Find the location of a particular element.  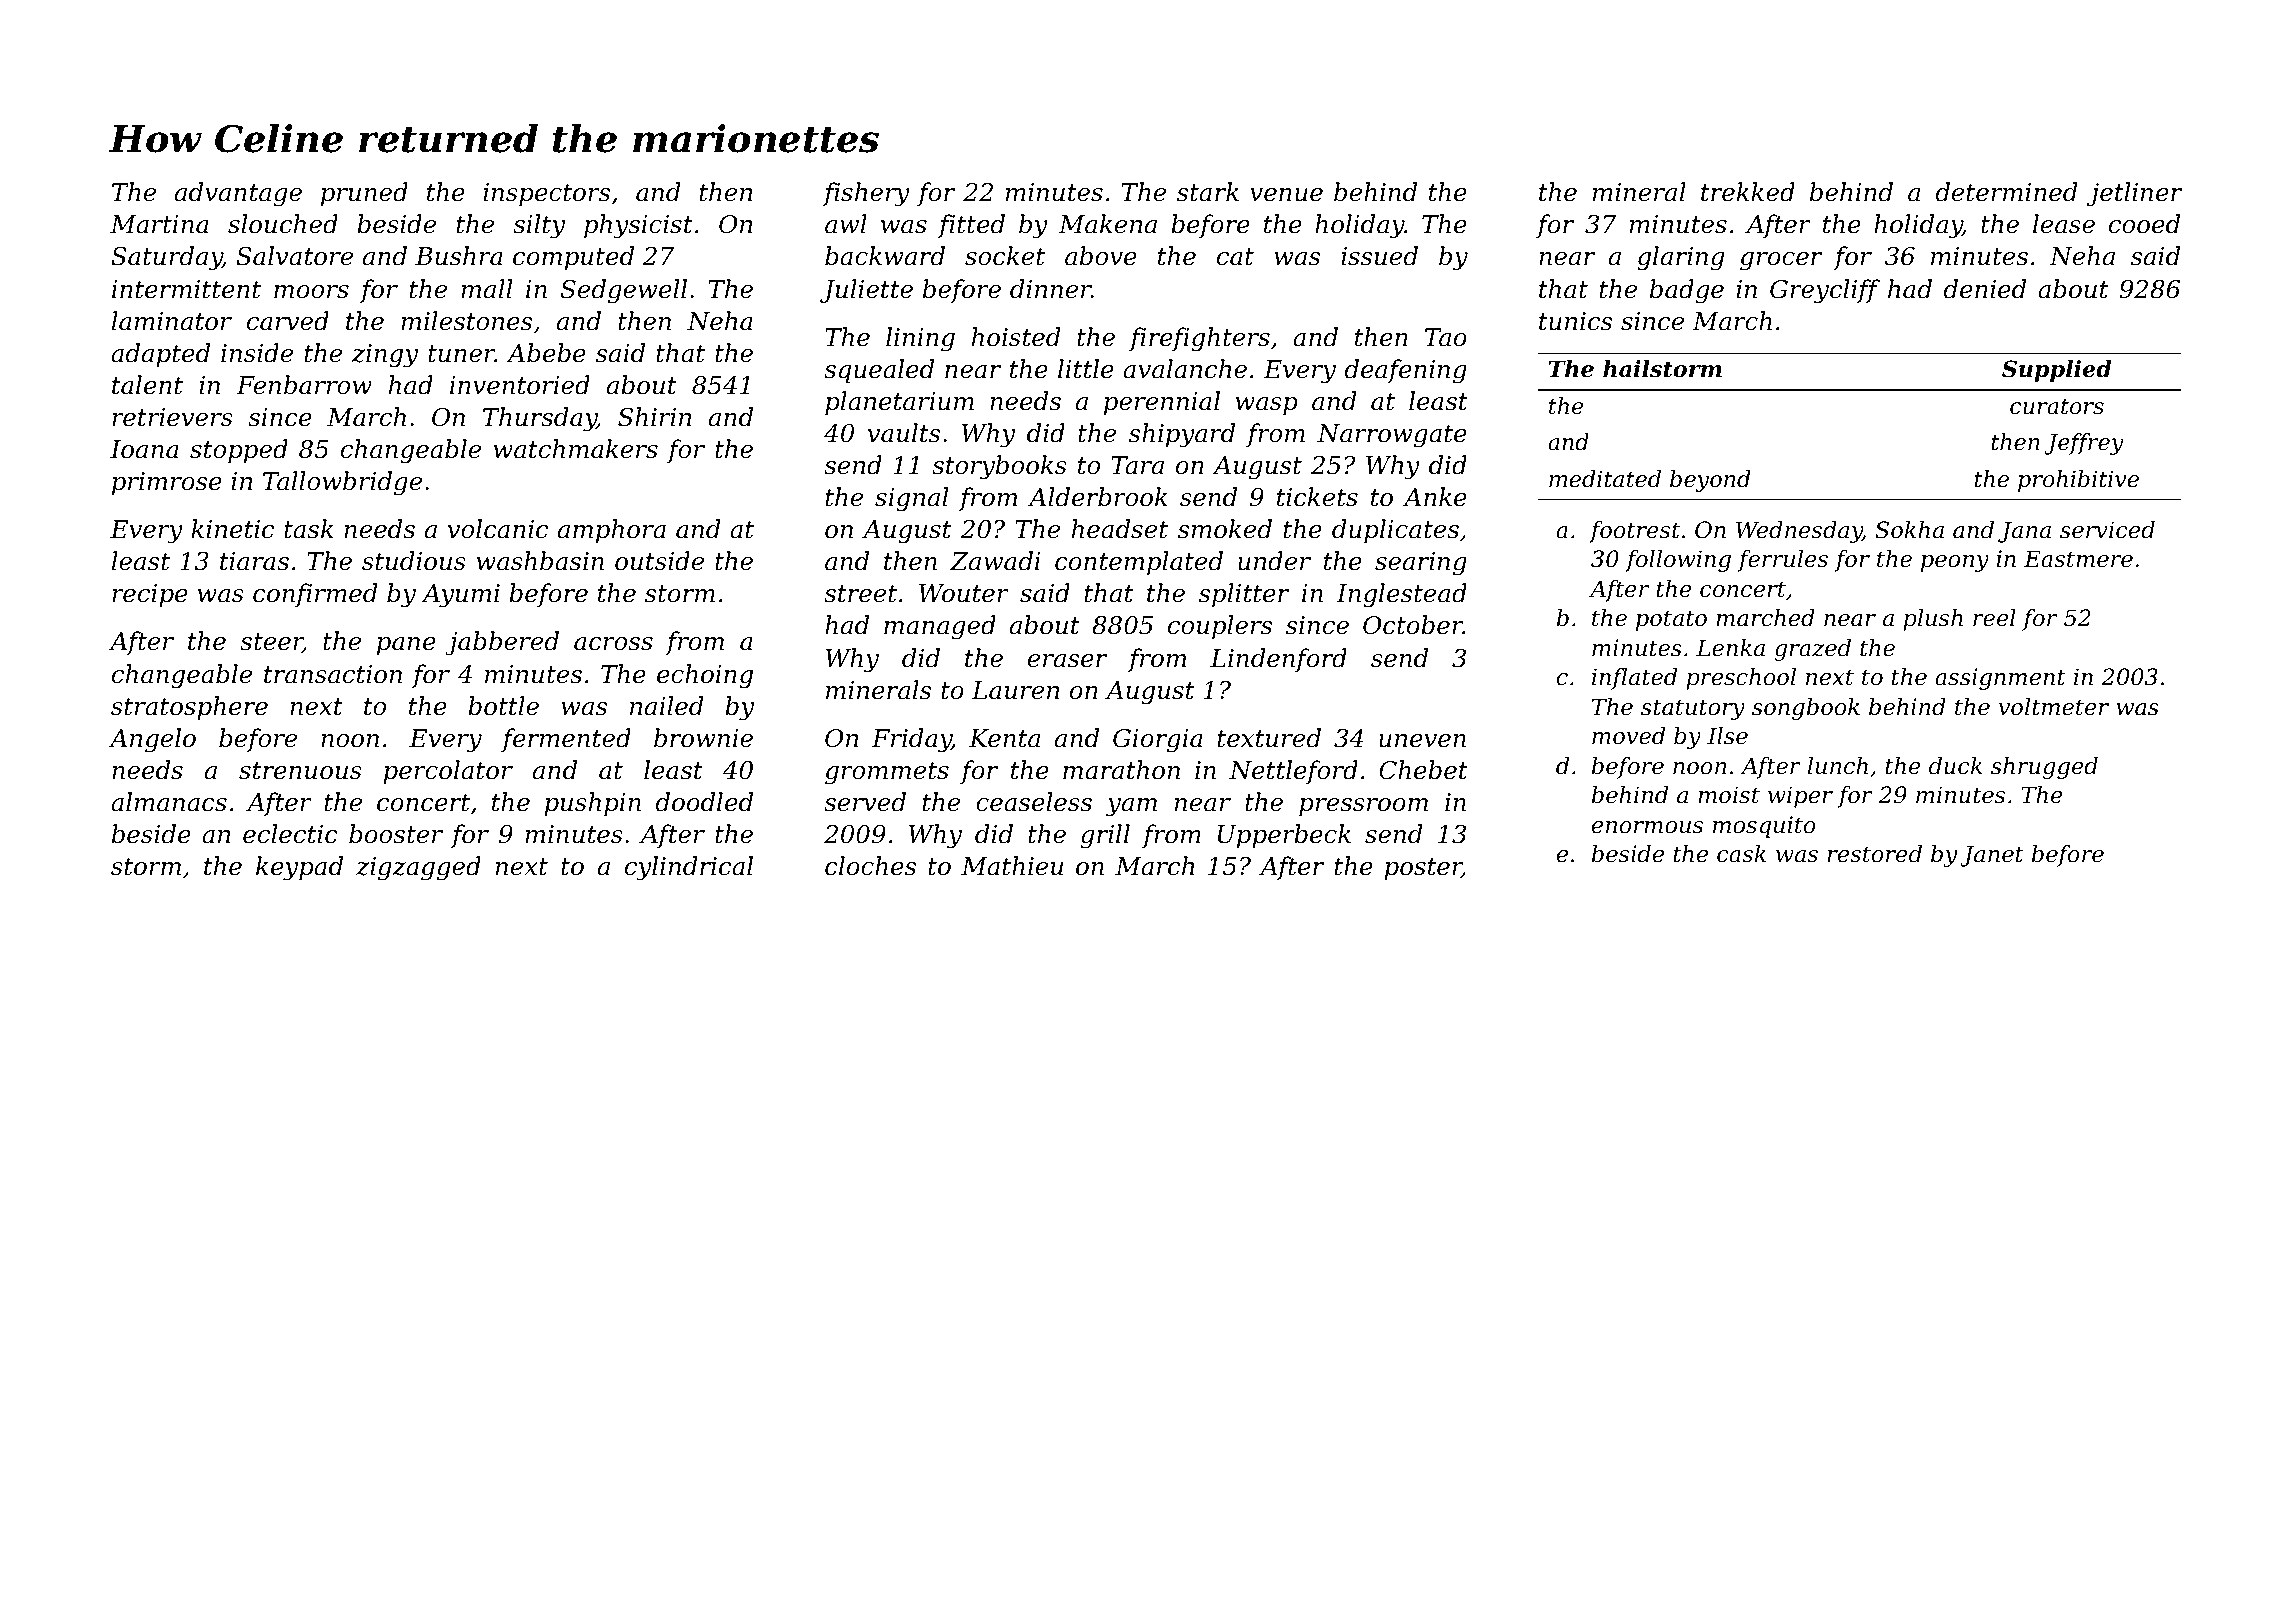

ceaseless is located at coordinates (1034, 802).
